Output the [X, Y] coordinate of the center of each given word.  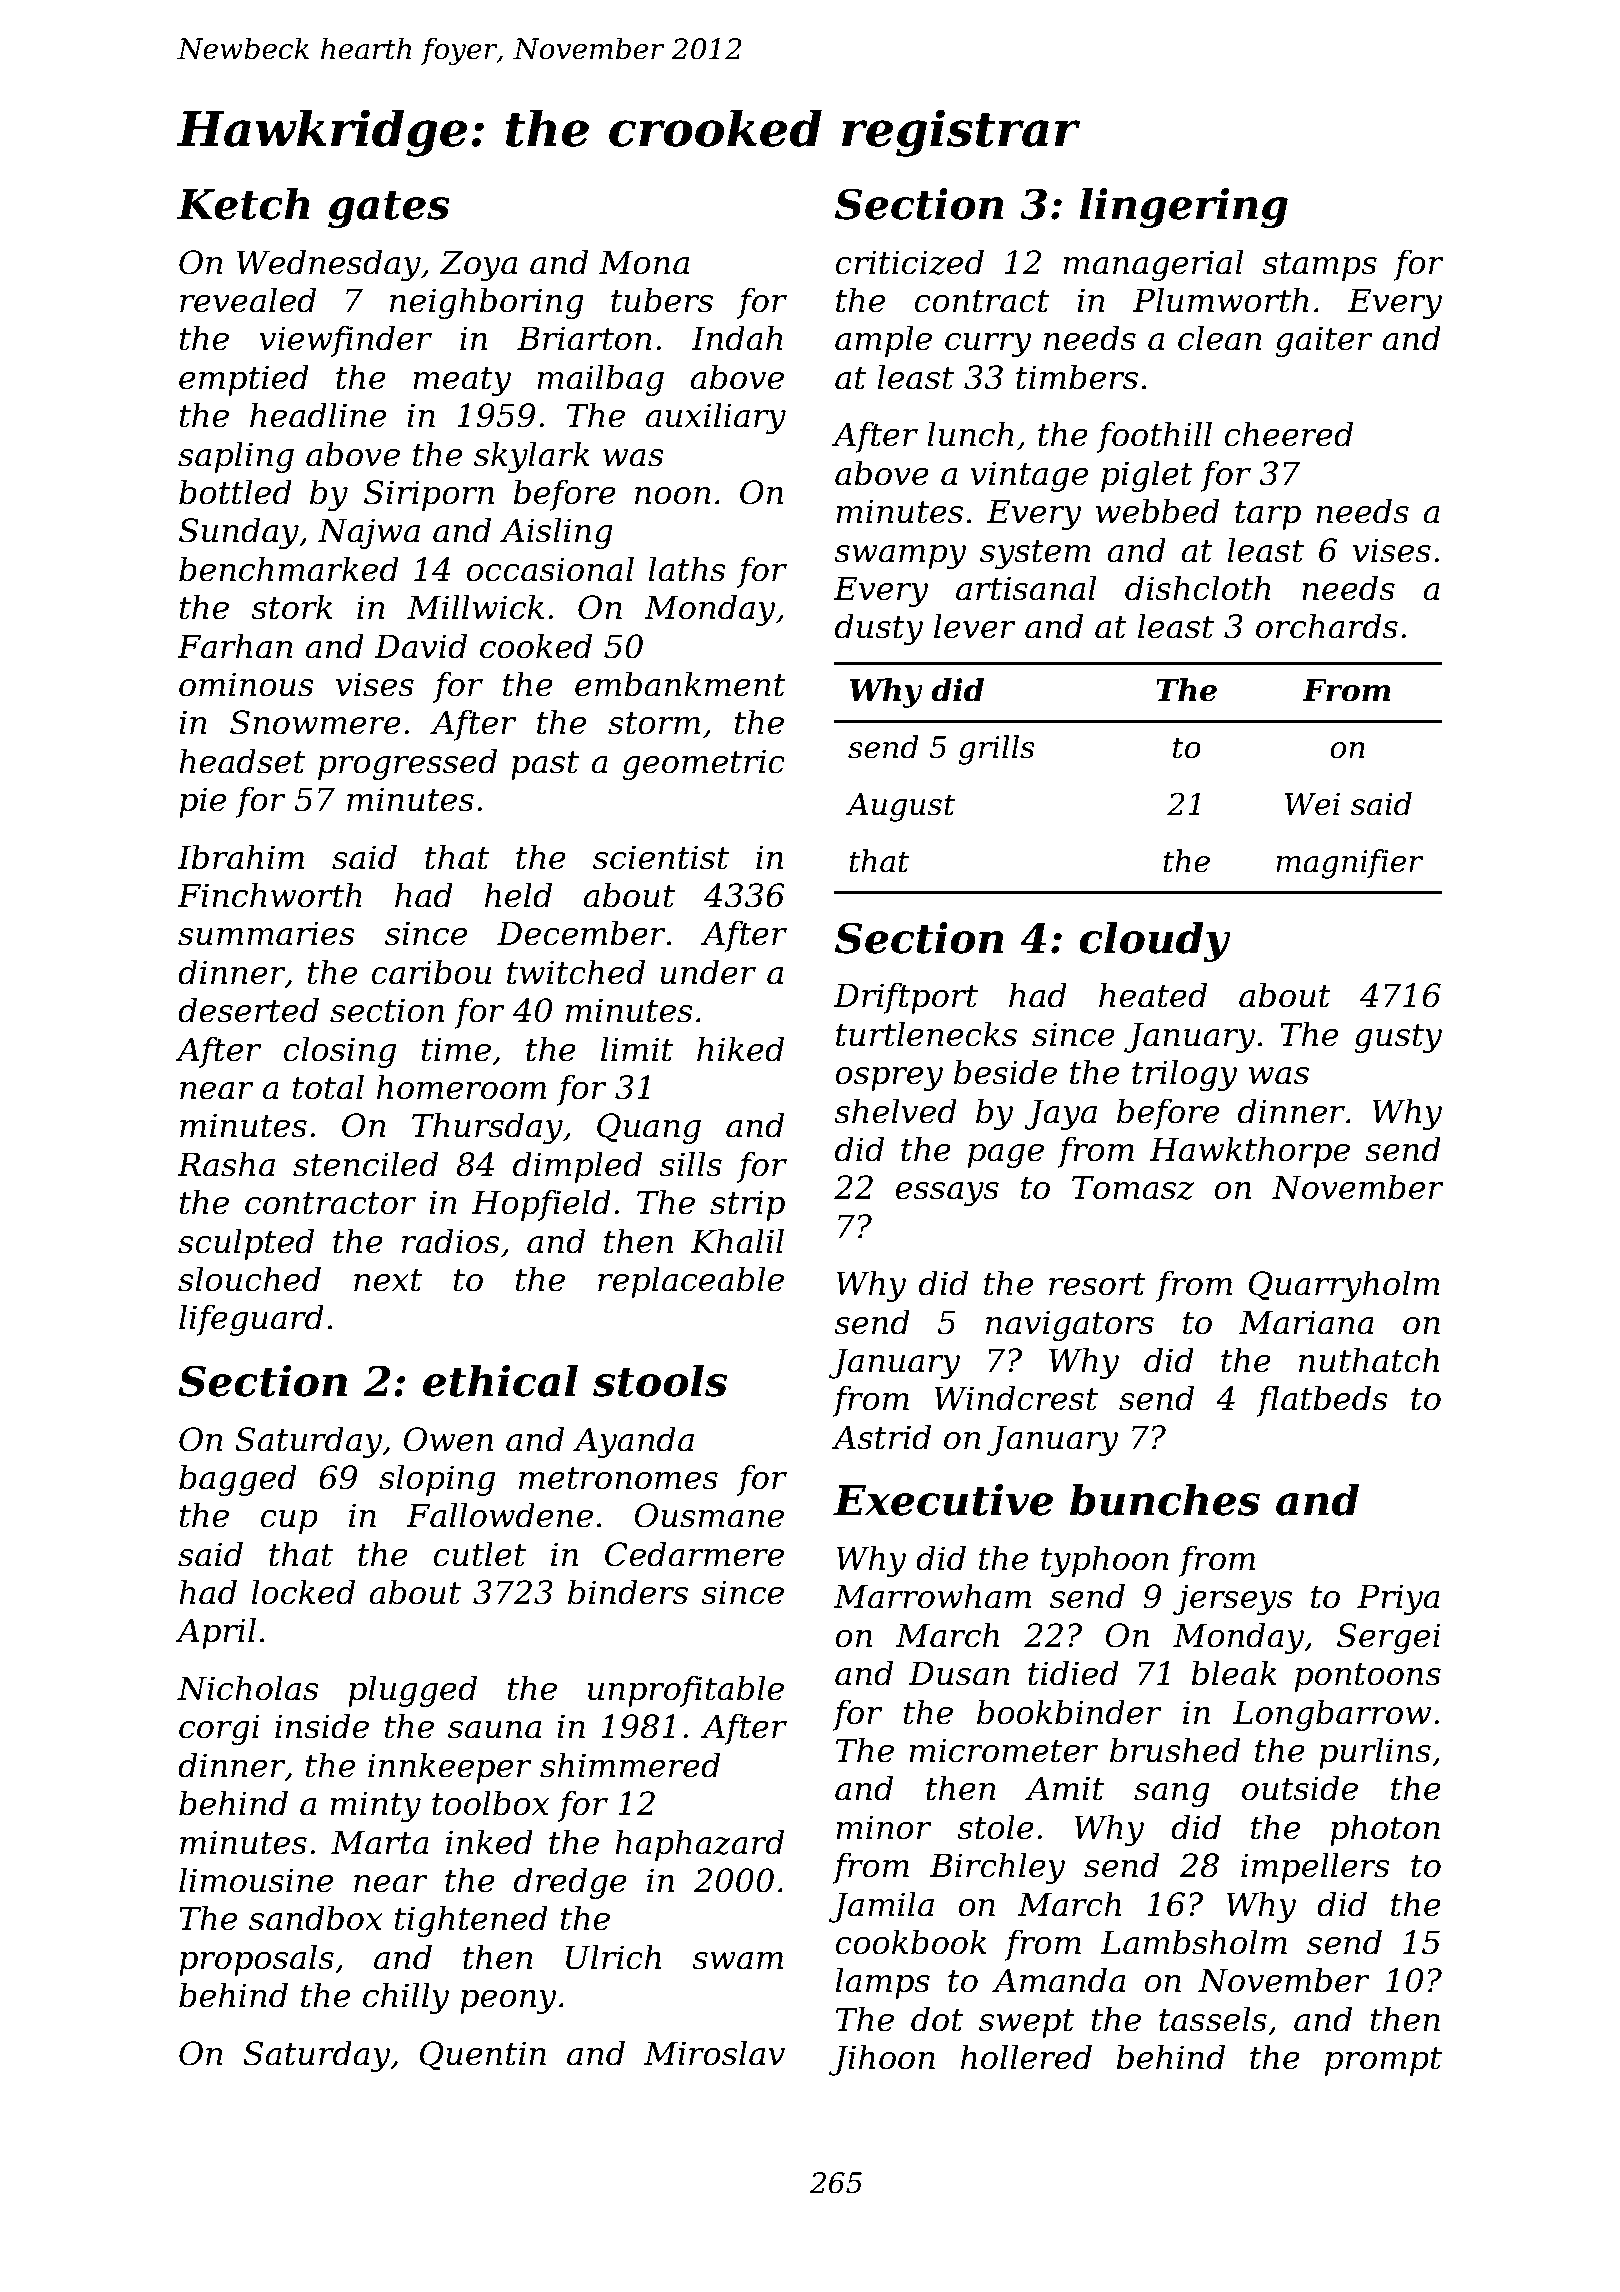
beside [1005, 1072]
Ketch [243, 204]
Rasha [226, 1164]
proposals [256, 1960]
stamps [1319, 266]
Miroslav [714, 2053]
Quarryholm [1344, 1286]
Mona [644, 262]
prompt [1383, 2061]
